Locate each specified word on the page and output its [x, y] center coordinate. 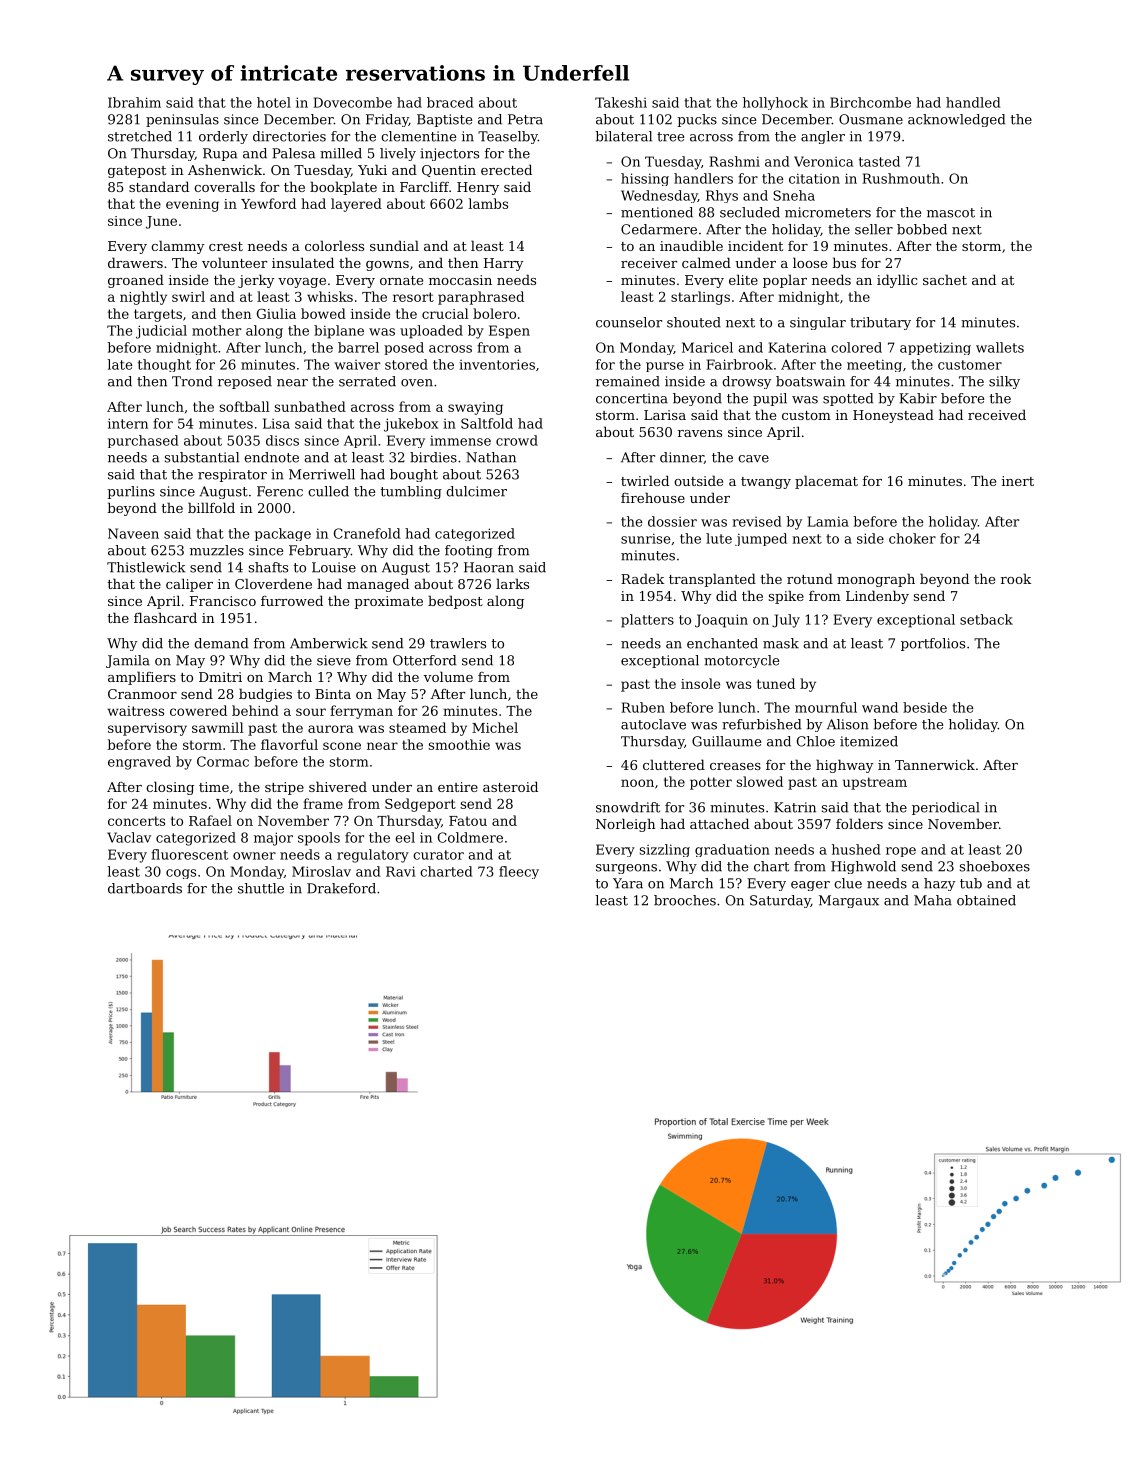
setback [986, 619]
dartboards [145, 888]
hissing [645, 179]
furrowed [292, 600]
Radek [642, 578]
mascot [951, 213]
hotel [274, 102]
